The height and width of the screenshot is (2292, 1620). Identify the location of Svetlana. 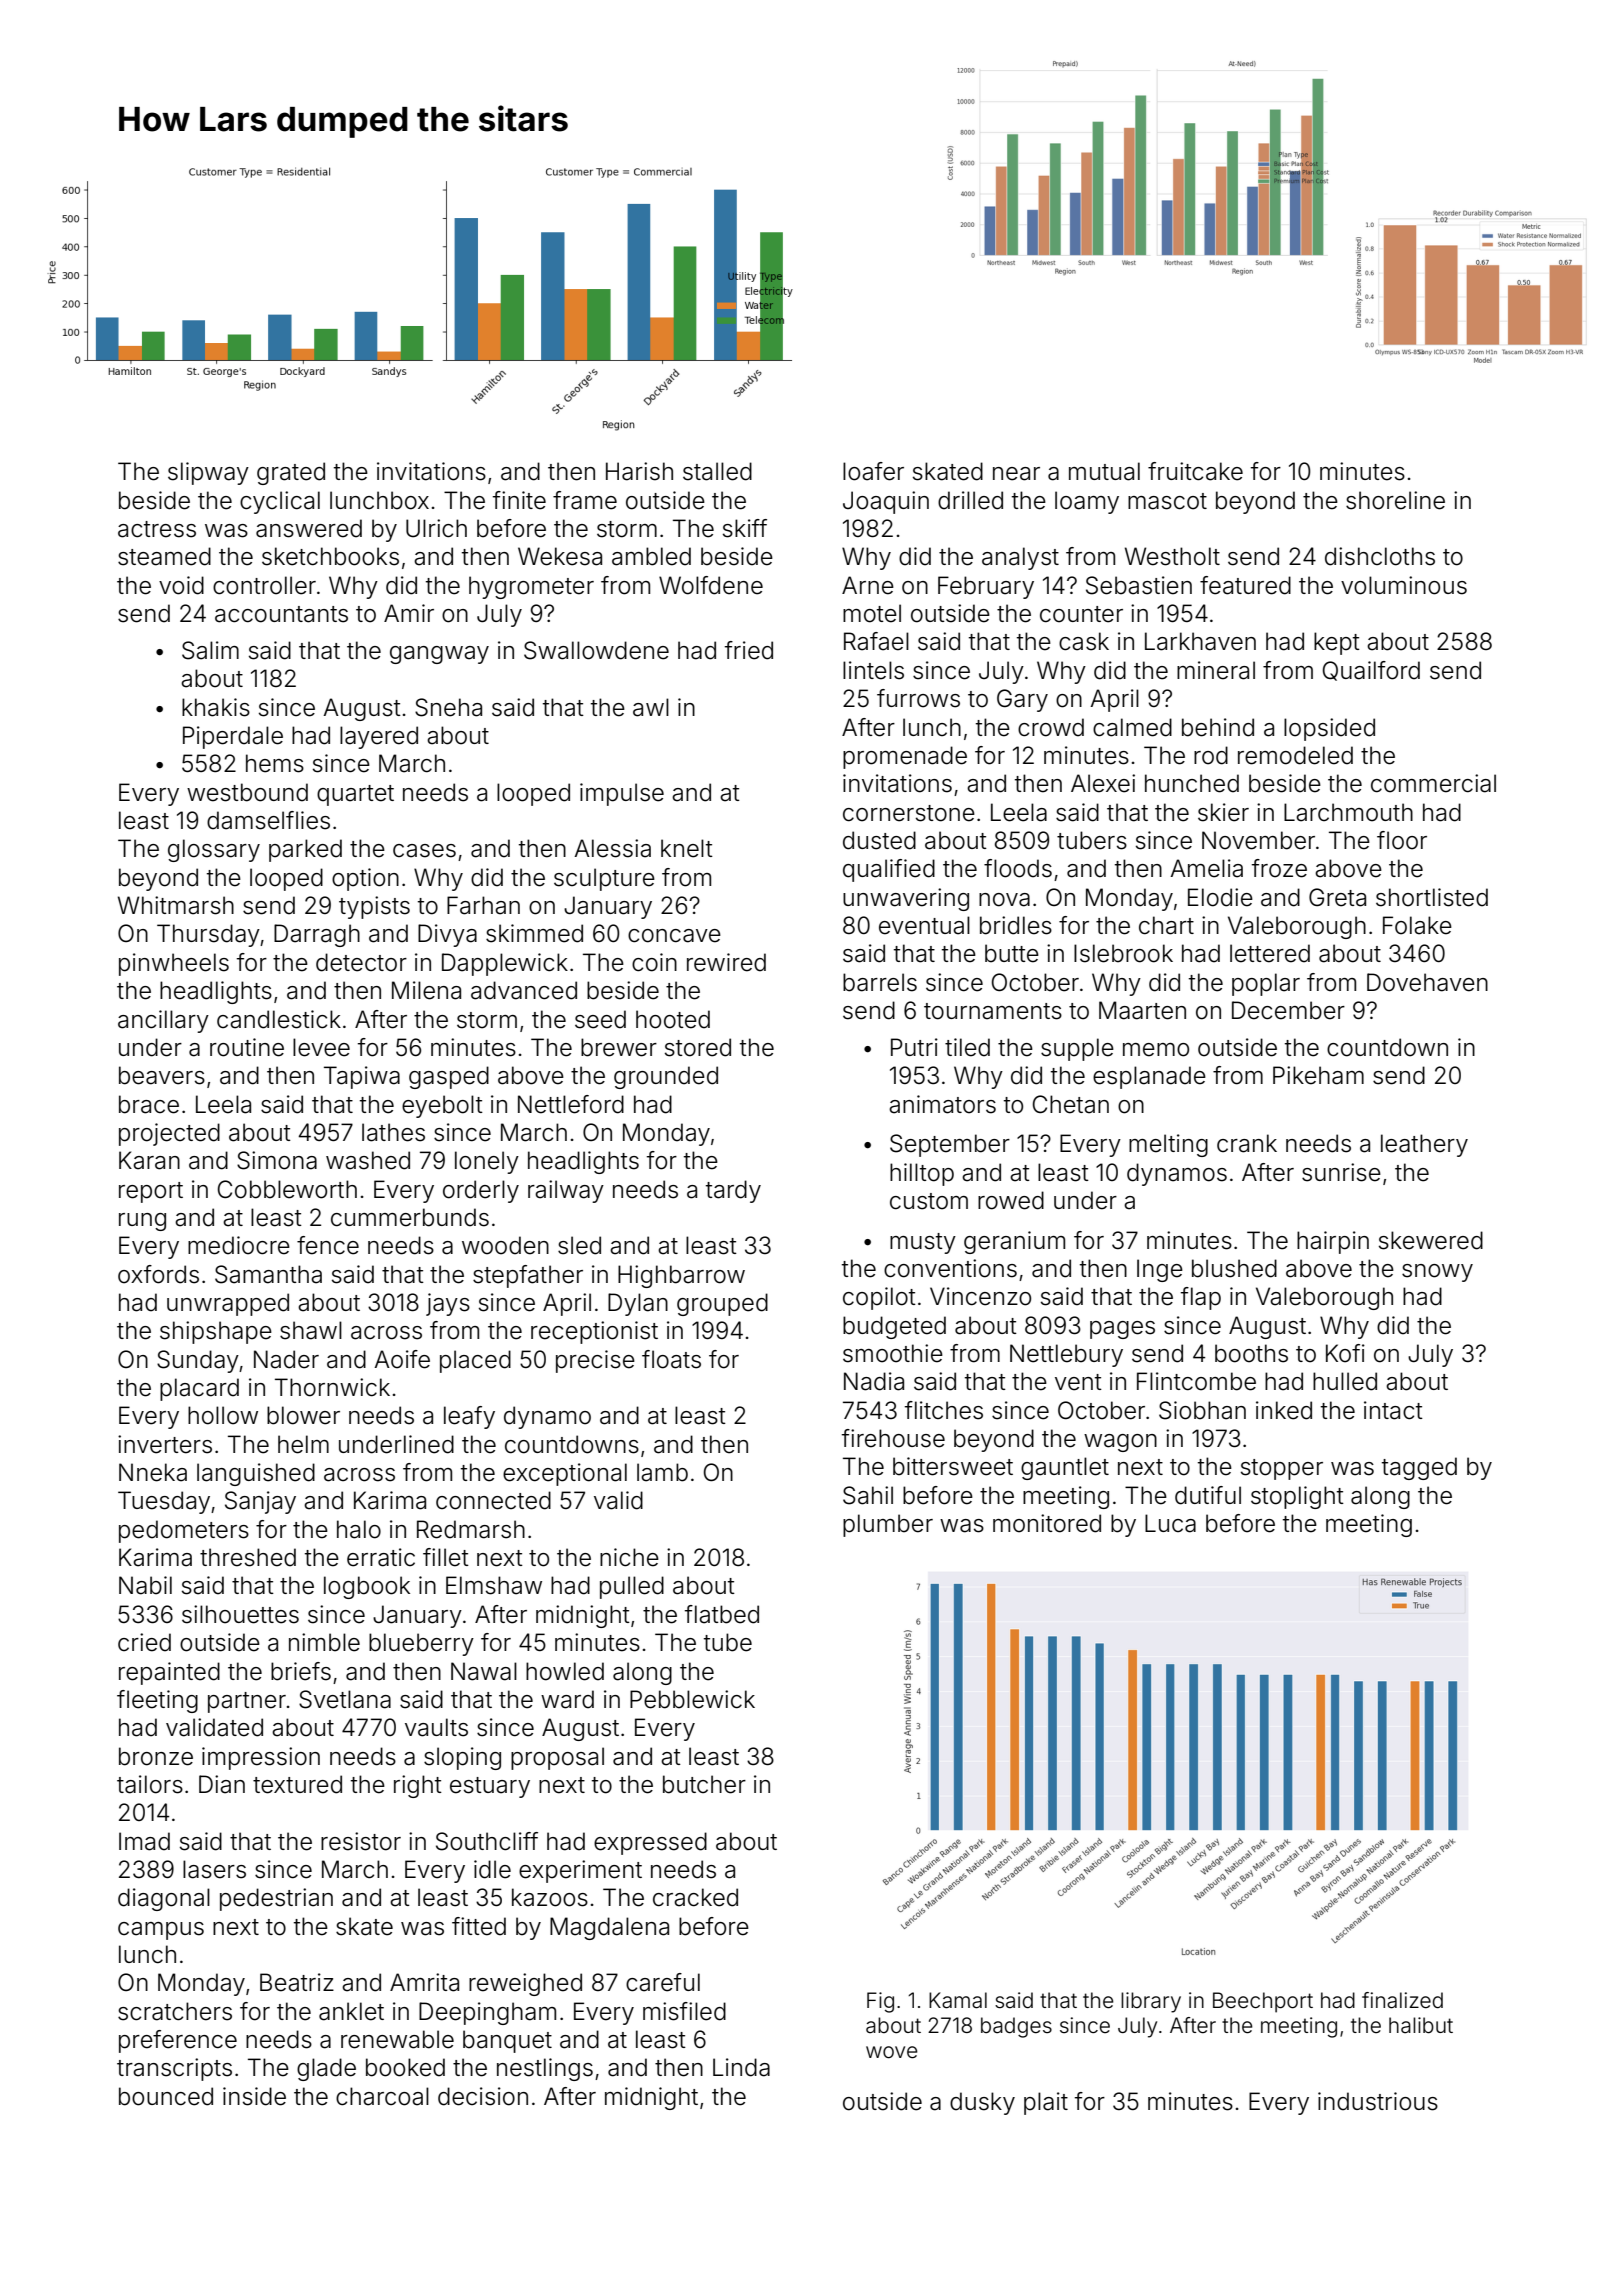
(345, 1699).
